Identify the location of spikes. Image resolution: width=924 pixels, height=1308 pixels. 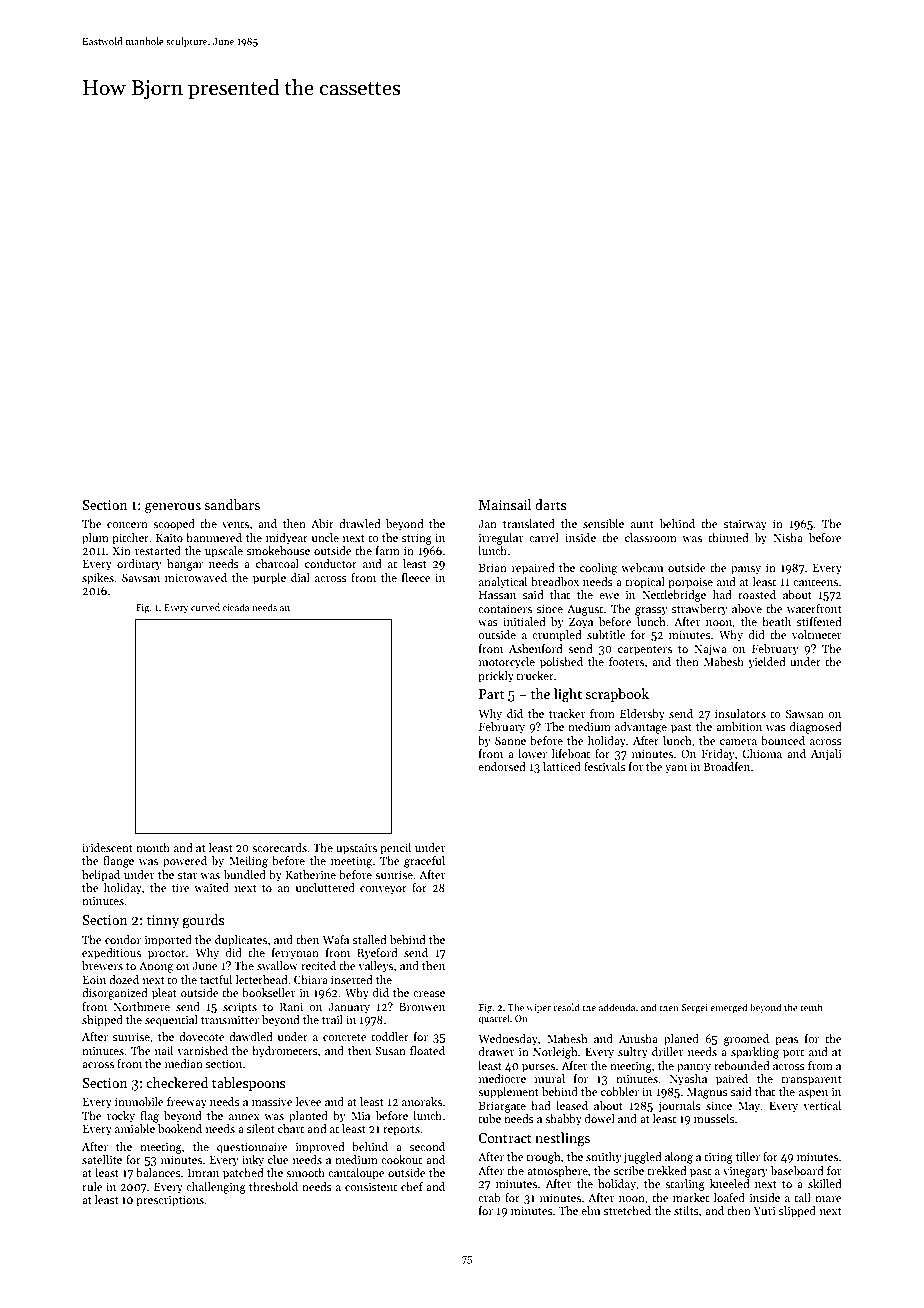
(98, 579).
